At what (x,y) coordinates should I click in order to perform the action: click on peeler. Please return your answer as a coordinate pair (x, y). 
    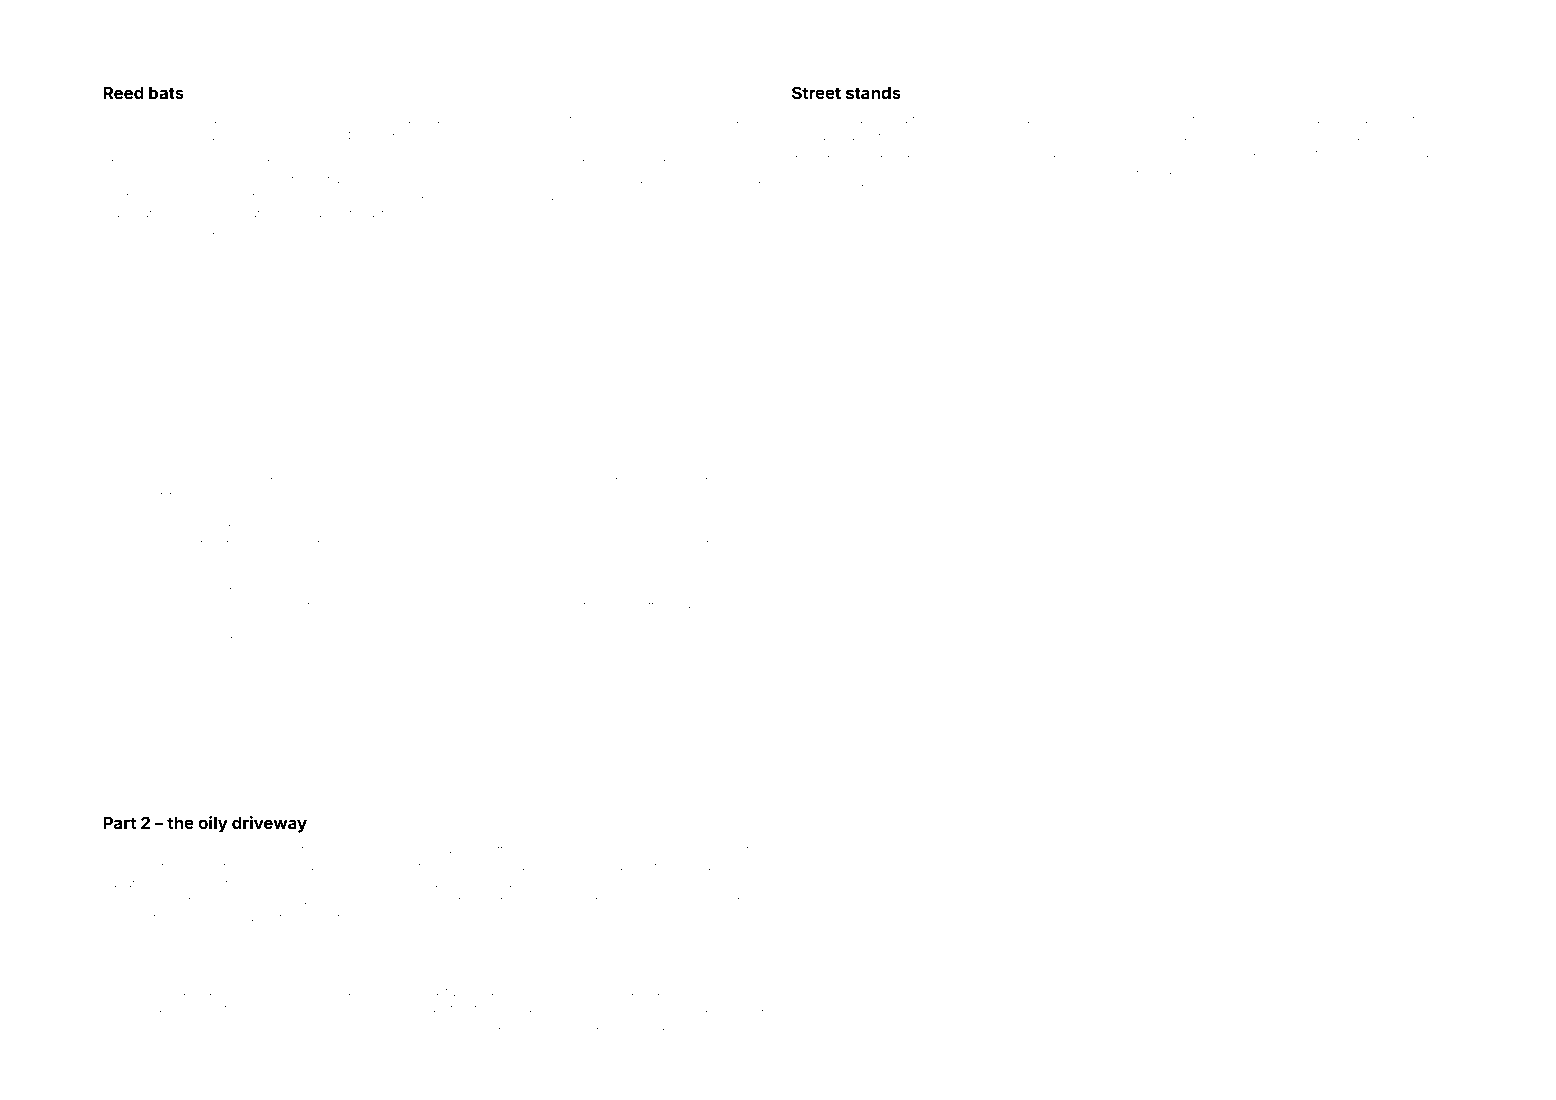
    Looking at the image, I should click on (708, 575).
